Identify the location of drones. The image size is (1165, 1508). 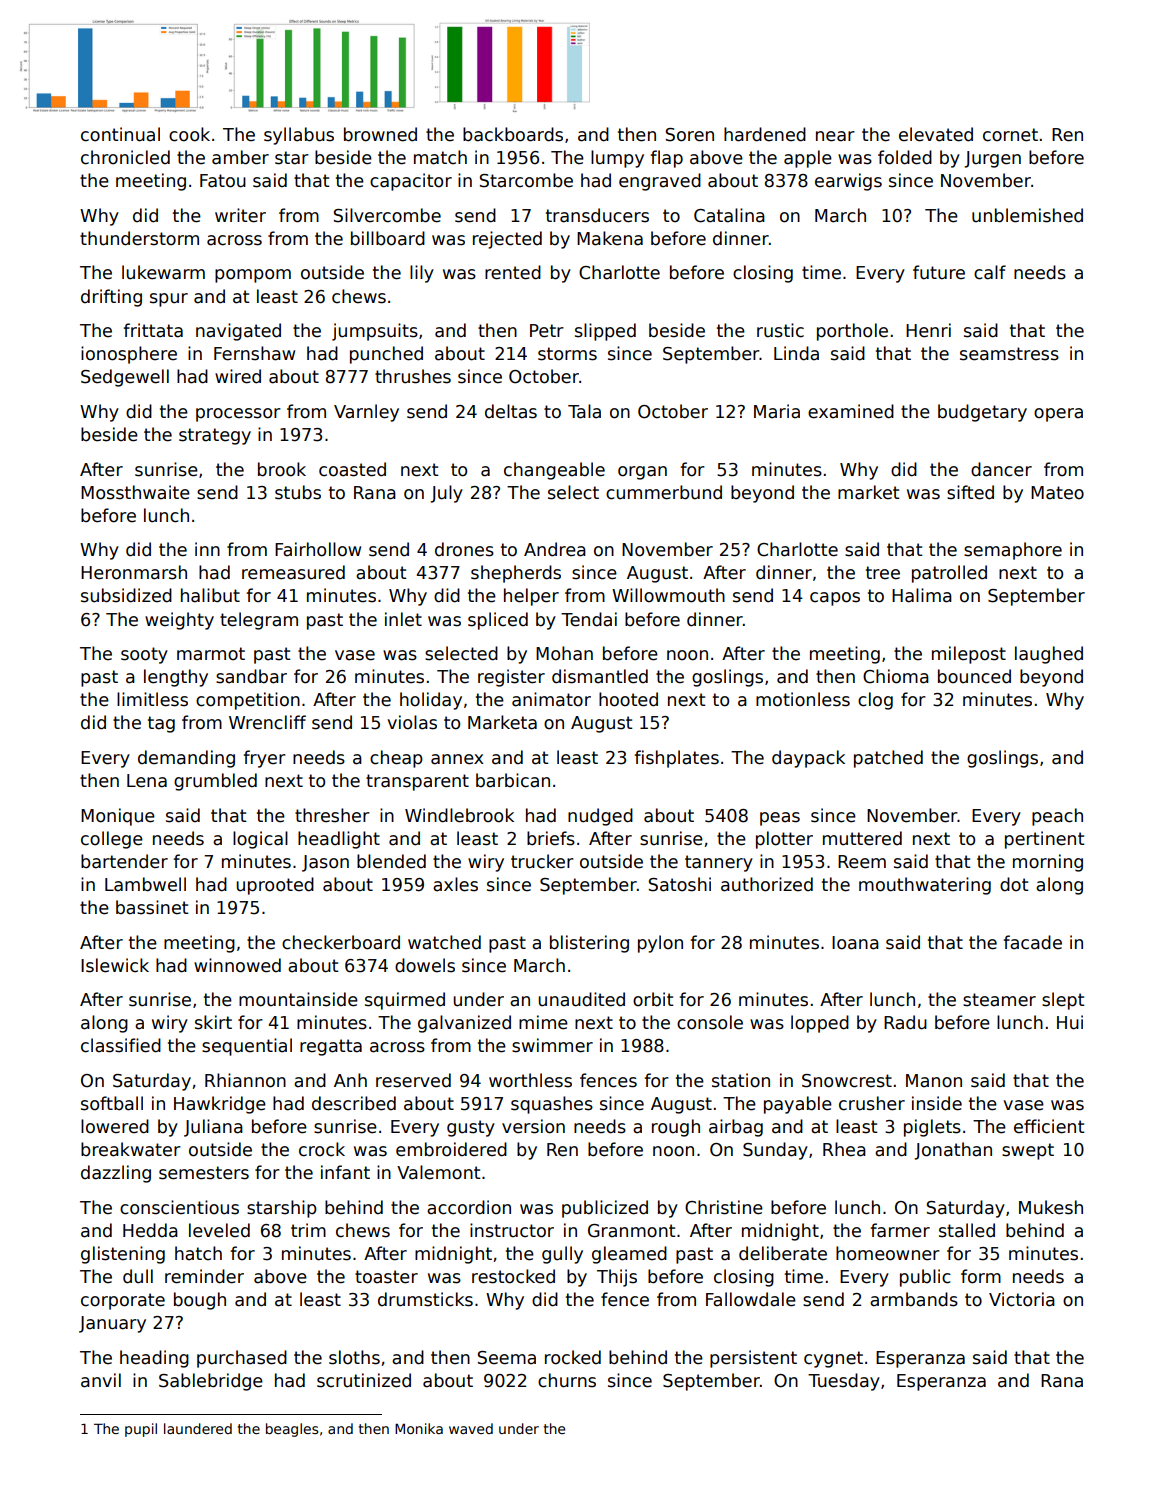
(464, 549).
